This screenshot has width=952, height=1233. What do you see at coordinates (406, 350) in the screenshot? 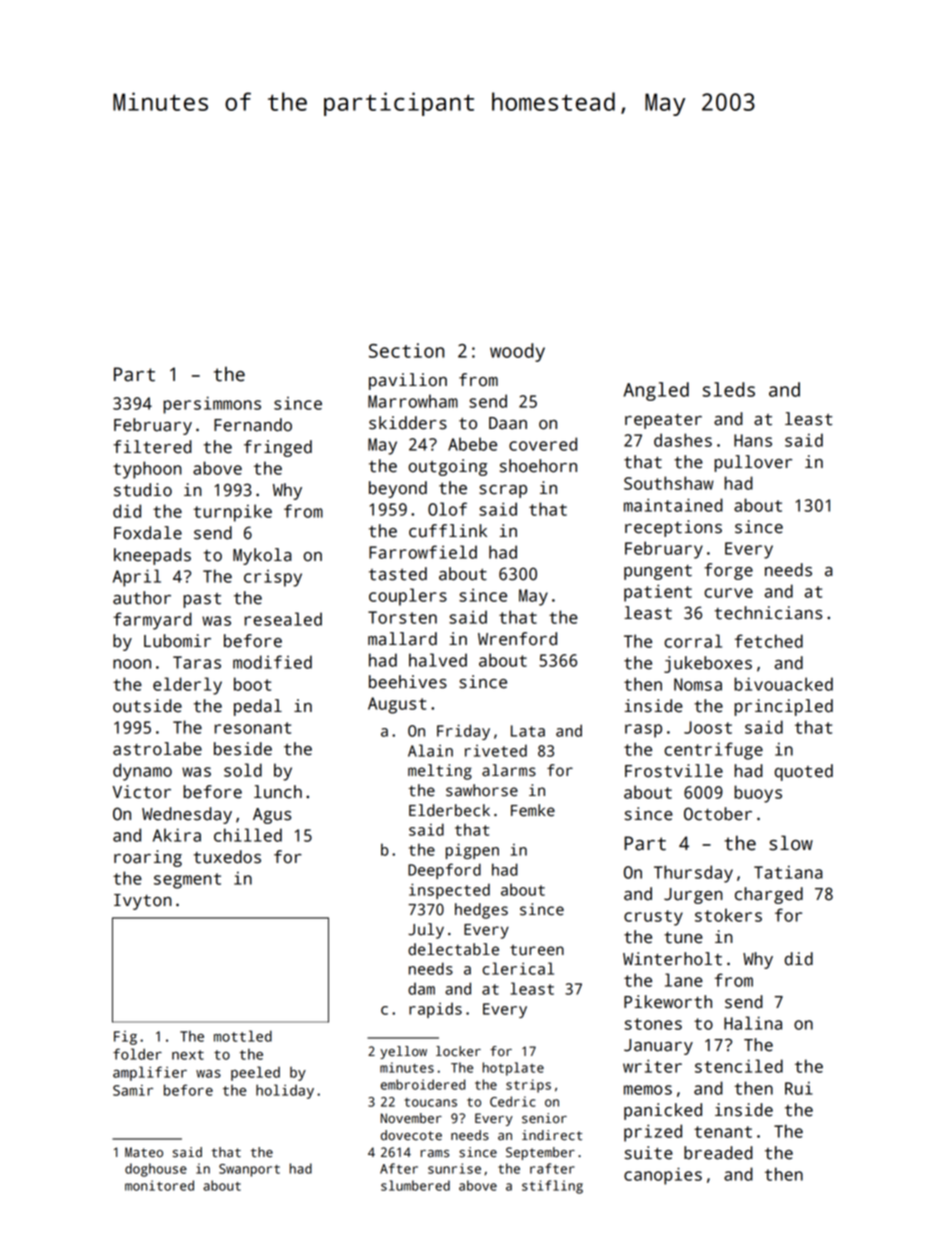
I see `Section` at bounding box center [406, 350].
